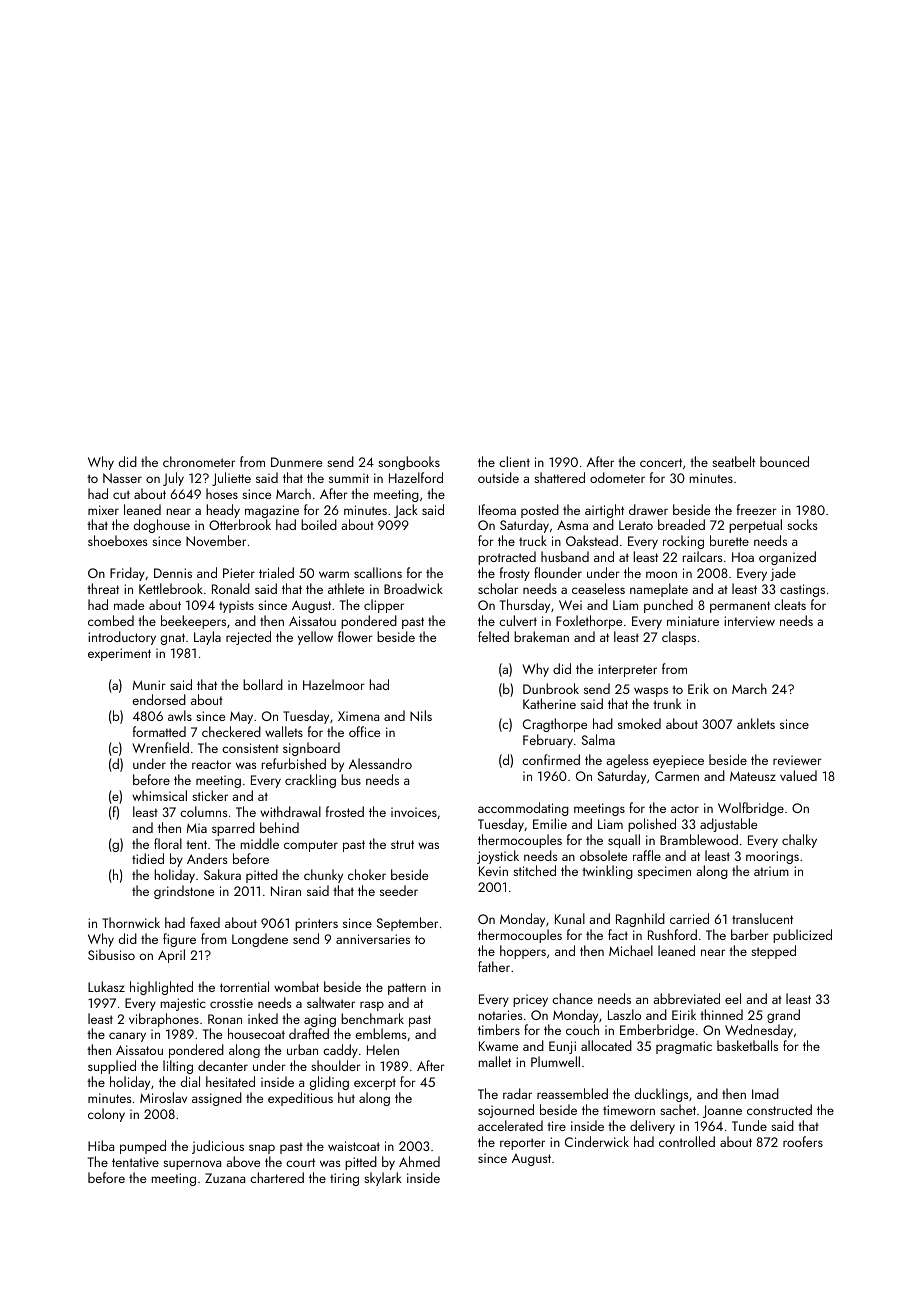  What do you see at coordinates (421, 715) in the screenshot?
I see `Nils` at bounding box center [421, 715].
